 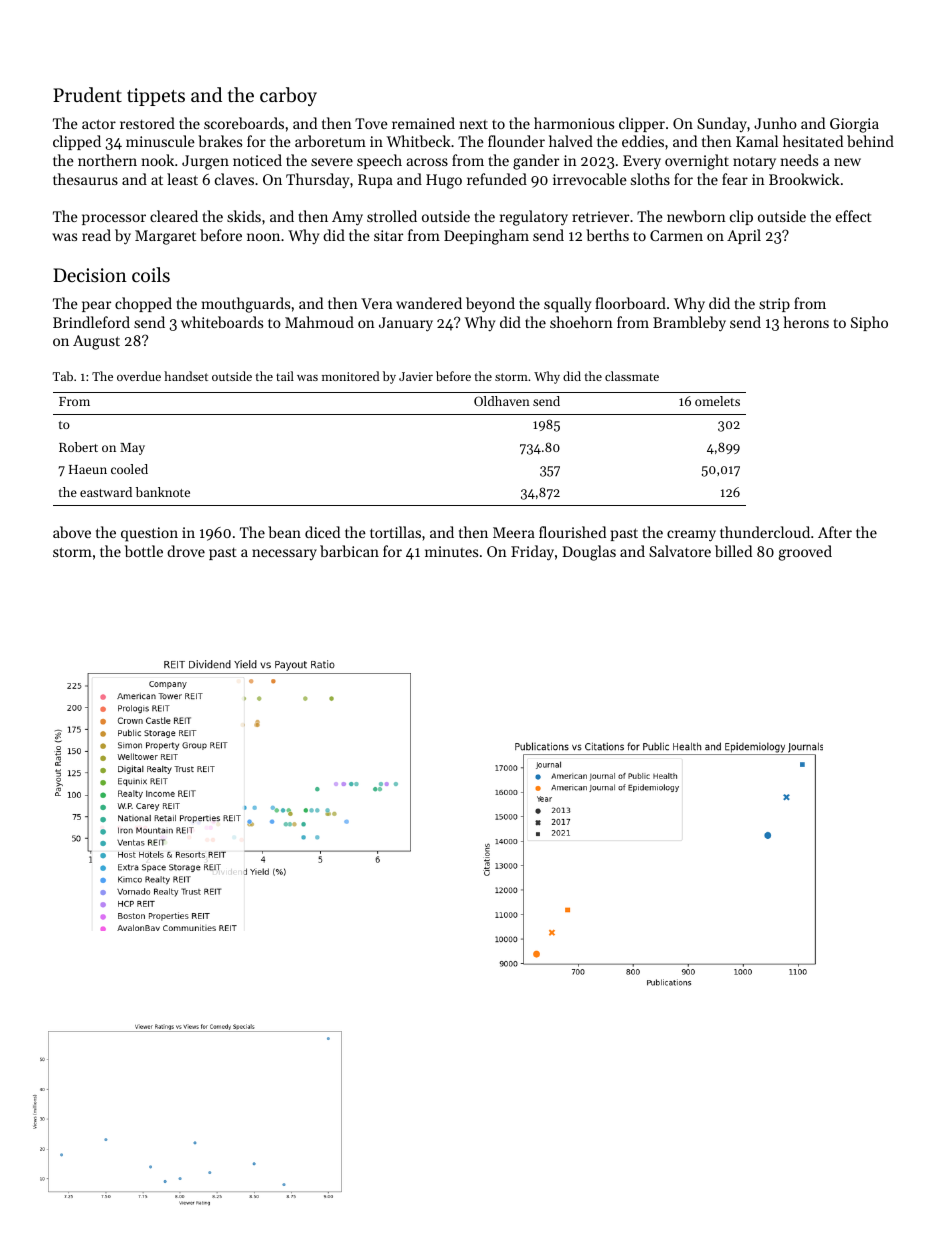 What do you see at coordinates (632, 376) in the document?
I see `classmate` at bounding box center [632, 376].
